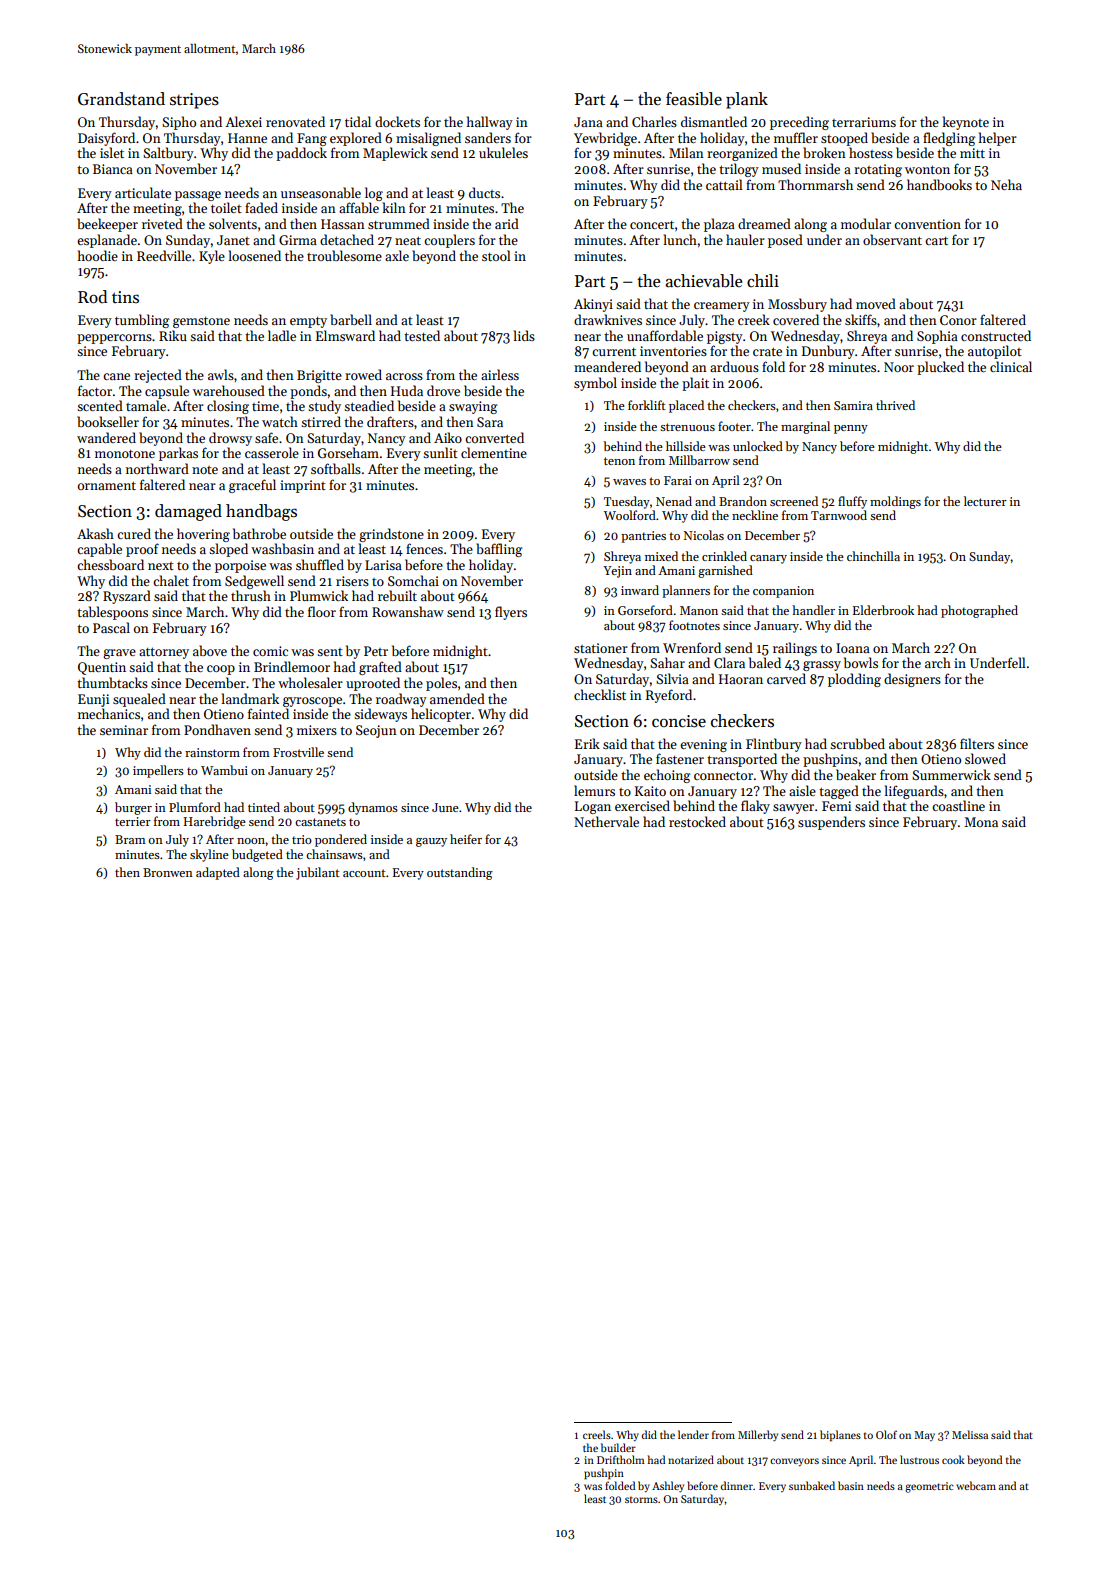  Describe the element at coordinates (618, 1447) in the document. I see `builder` at that location.
